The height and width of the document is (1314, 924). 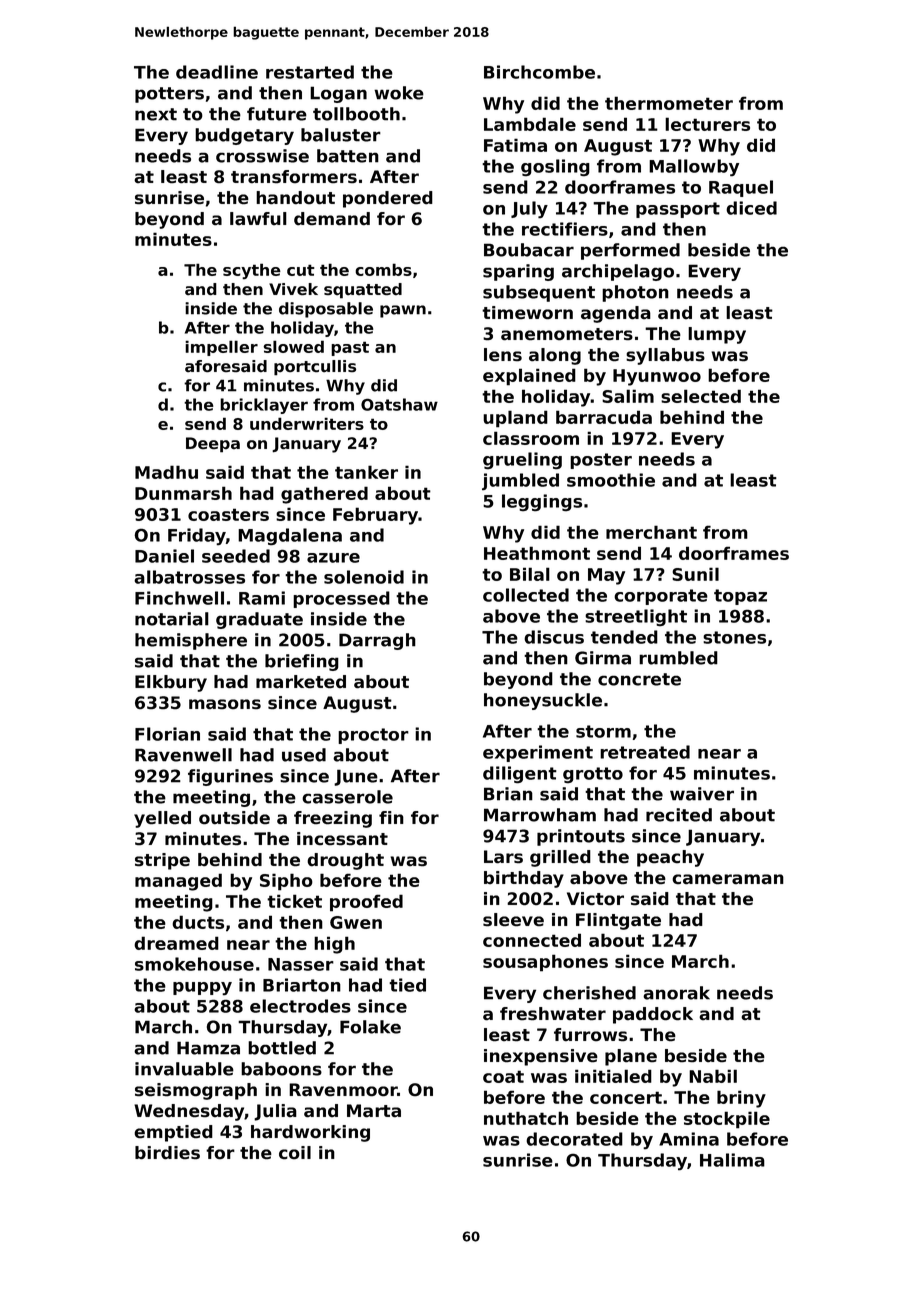 What do you see at coordinates (694, 167) in the document?
I see `Mallowby` at bounding box center [694, 167].
